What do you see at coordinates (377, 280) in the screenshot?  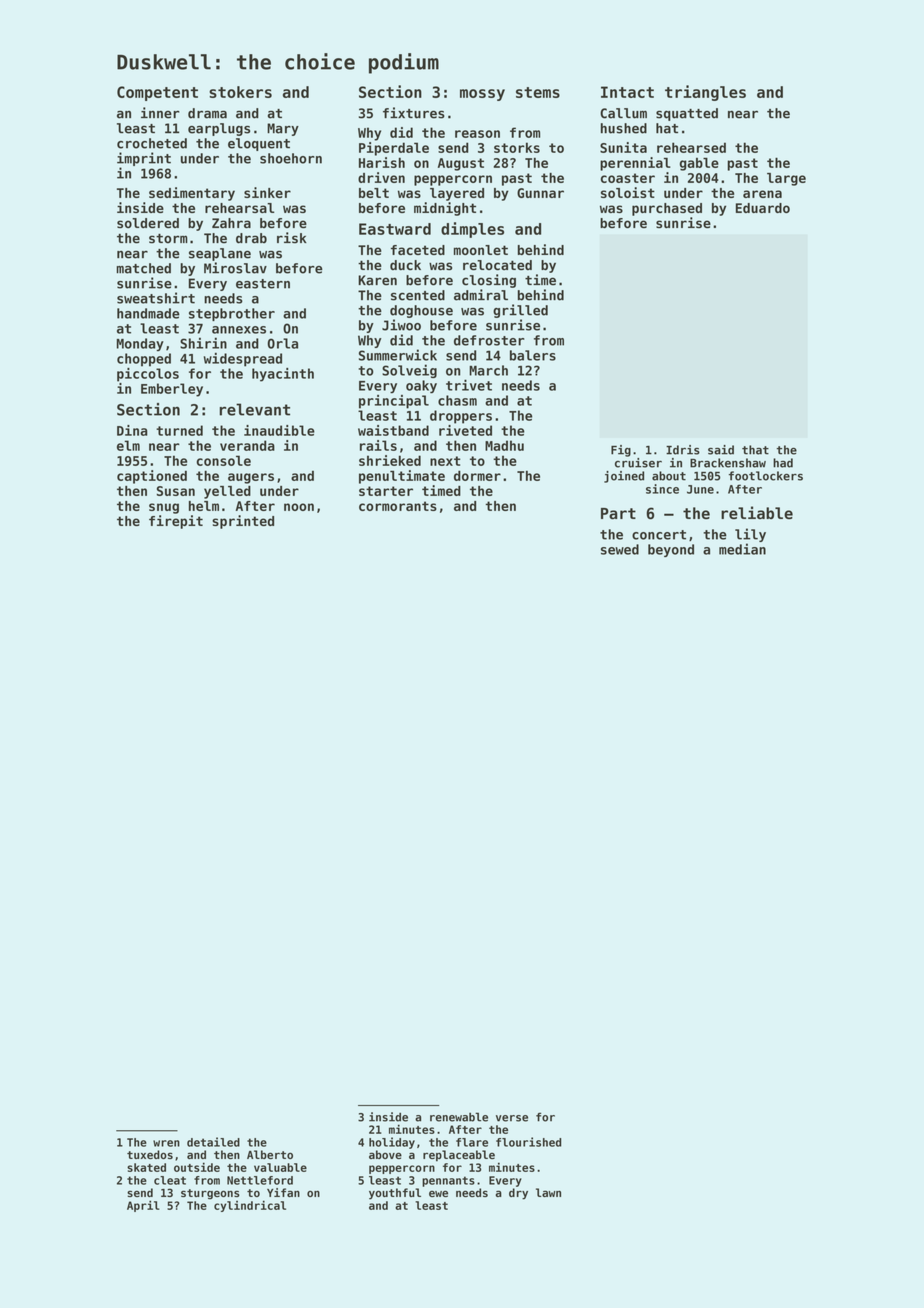 I see `Karen` at bounding box center [377, 280].
